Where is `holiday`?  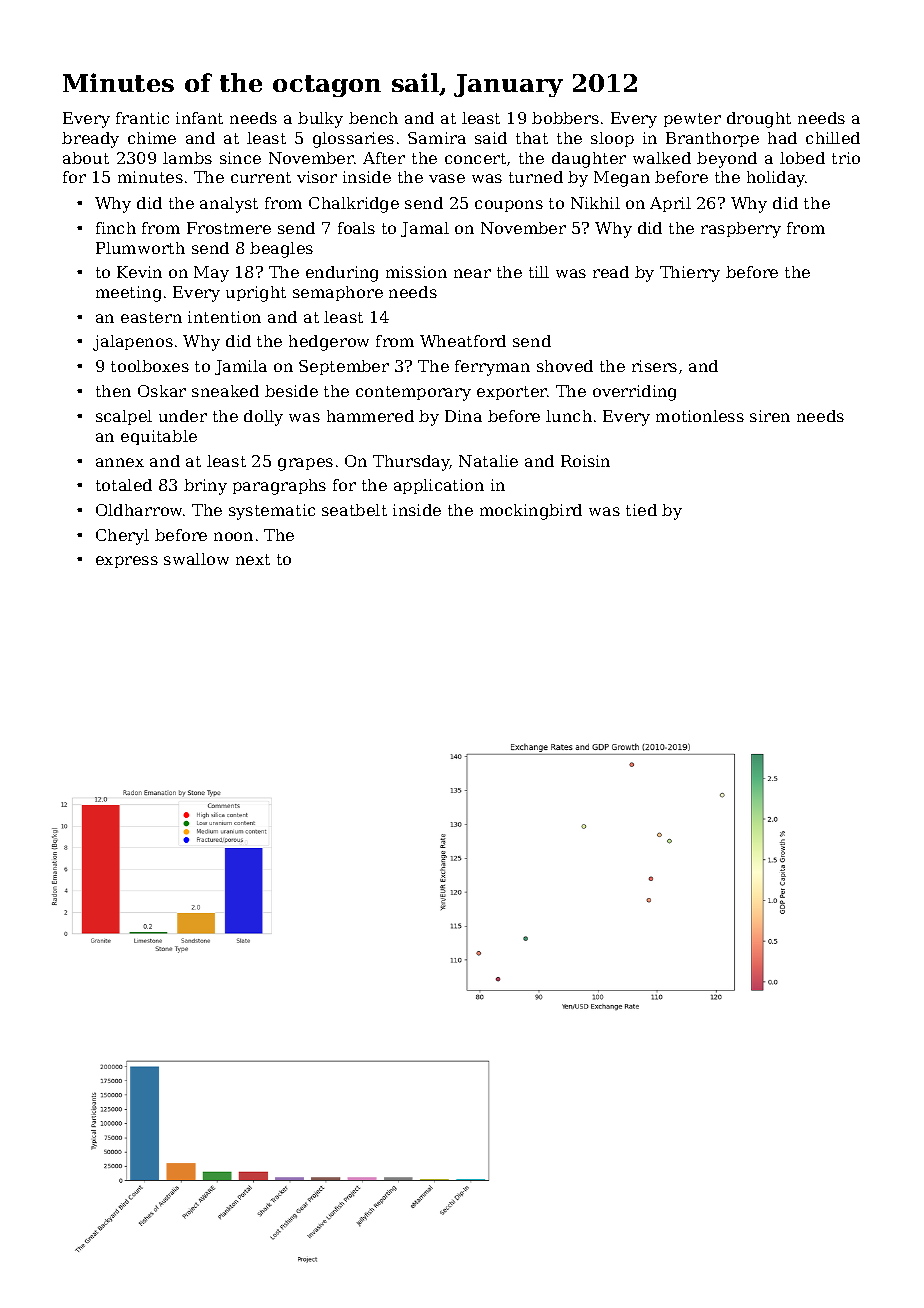 holiday is located at coordinates (776, 179).
